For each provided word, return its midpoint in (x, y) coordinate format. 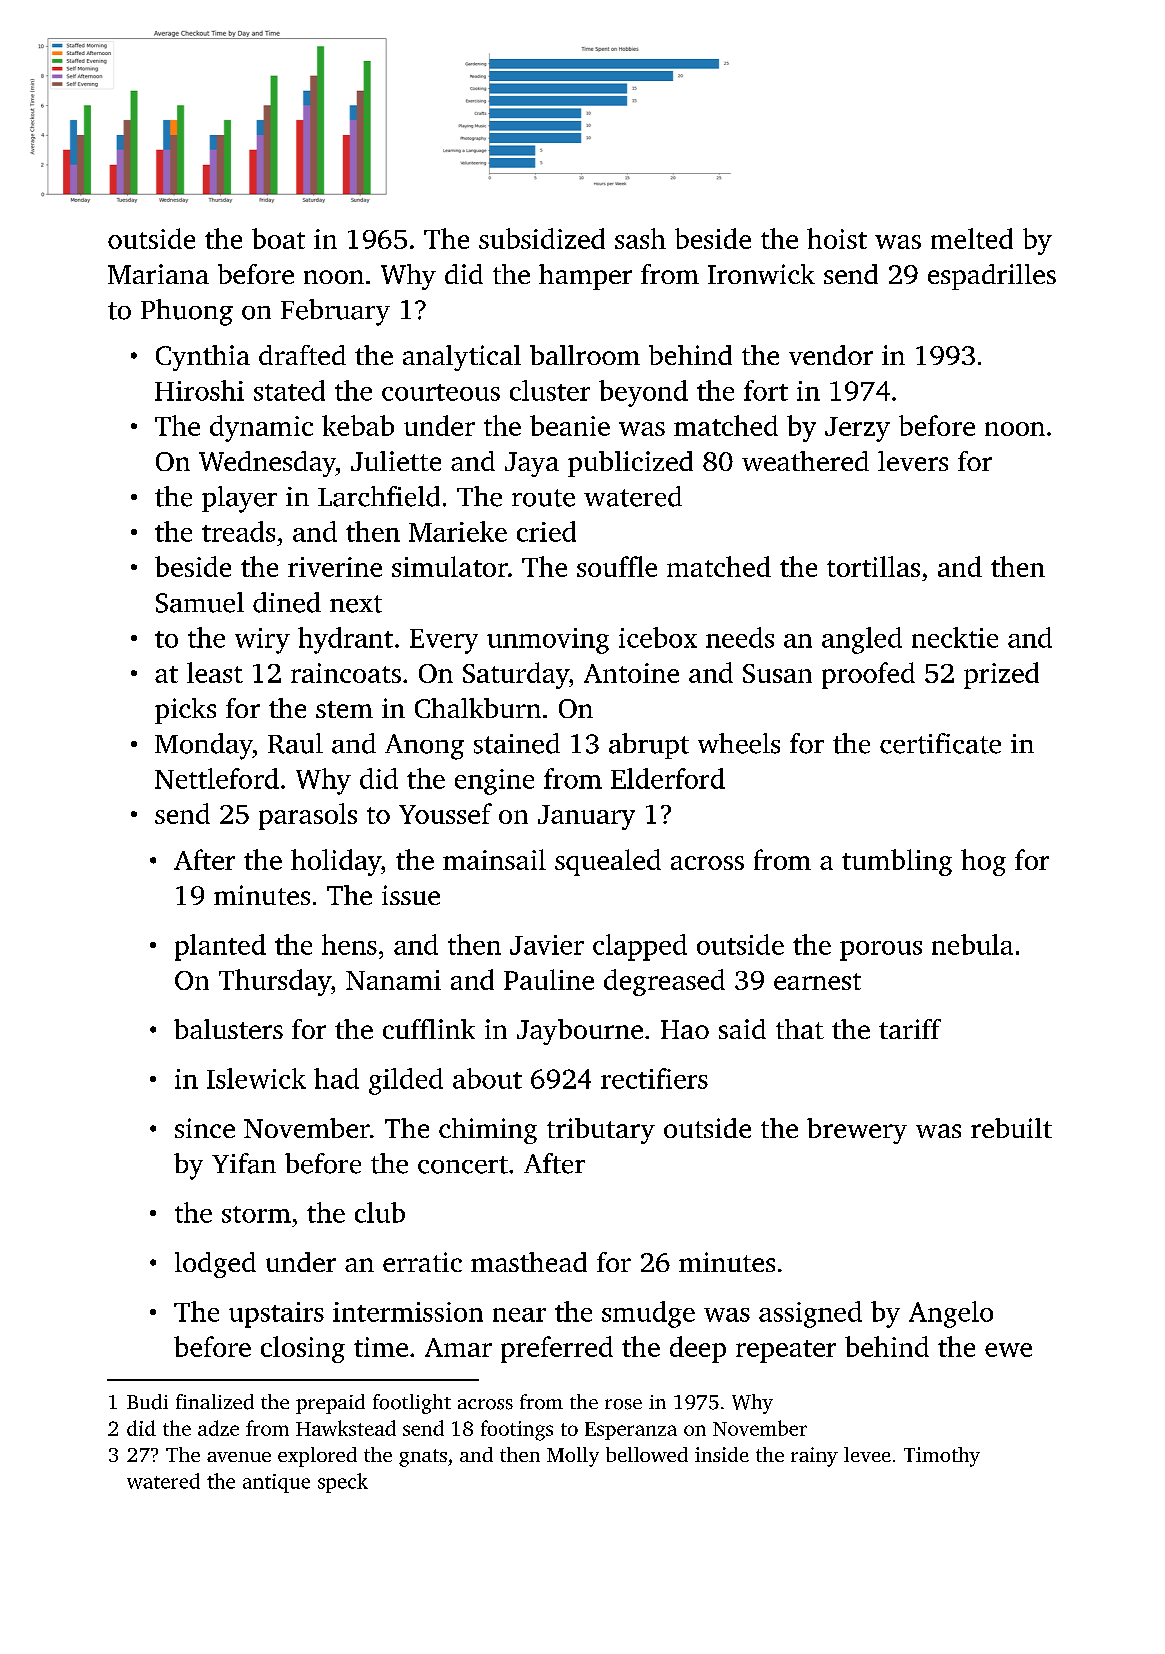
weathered (805, 461)
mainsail (494, 859)
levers (913, 461)
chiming (488, 1131)
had (336, 1078)
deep (698, 1349)
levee (867, 1454)
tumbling (897, 862)
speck (343, 1483)
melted (972, 238)
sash (640, 238)
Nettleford (217, 778)
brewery (857, 1131)
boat (278, 238)
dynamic (261, 428)
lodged (215, 1265)
